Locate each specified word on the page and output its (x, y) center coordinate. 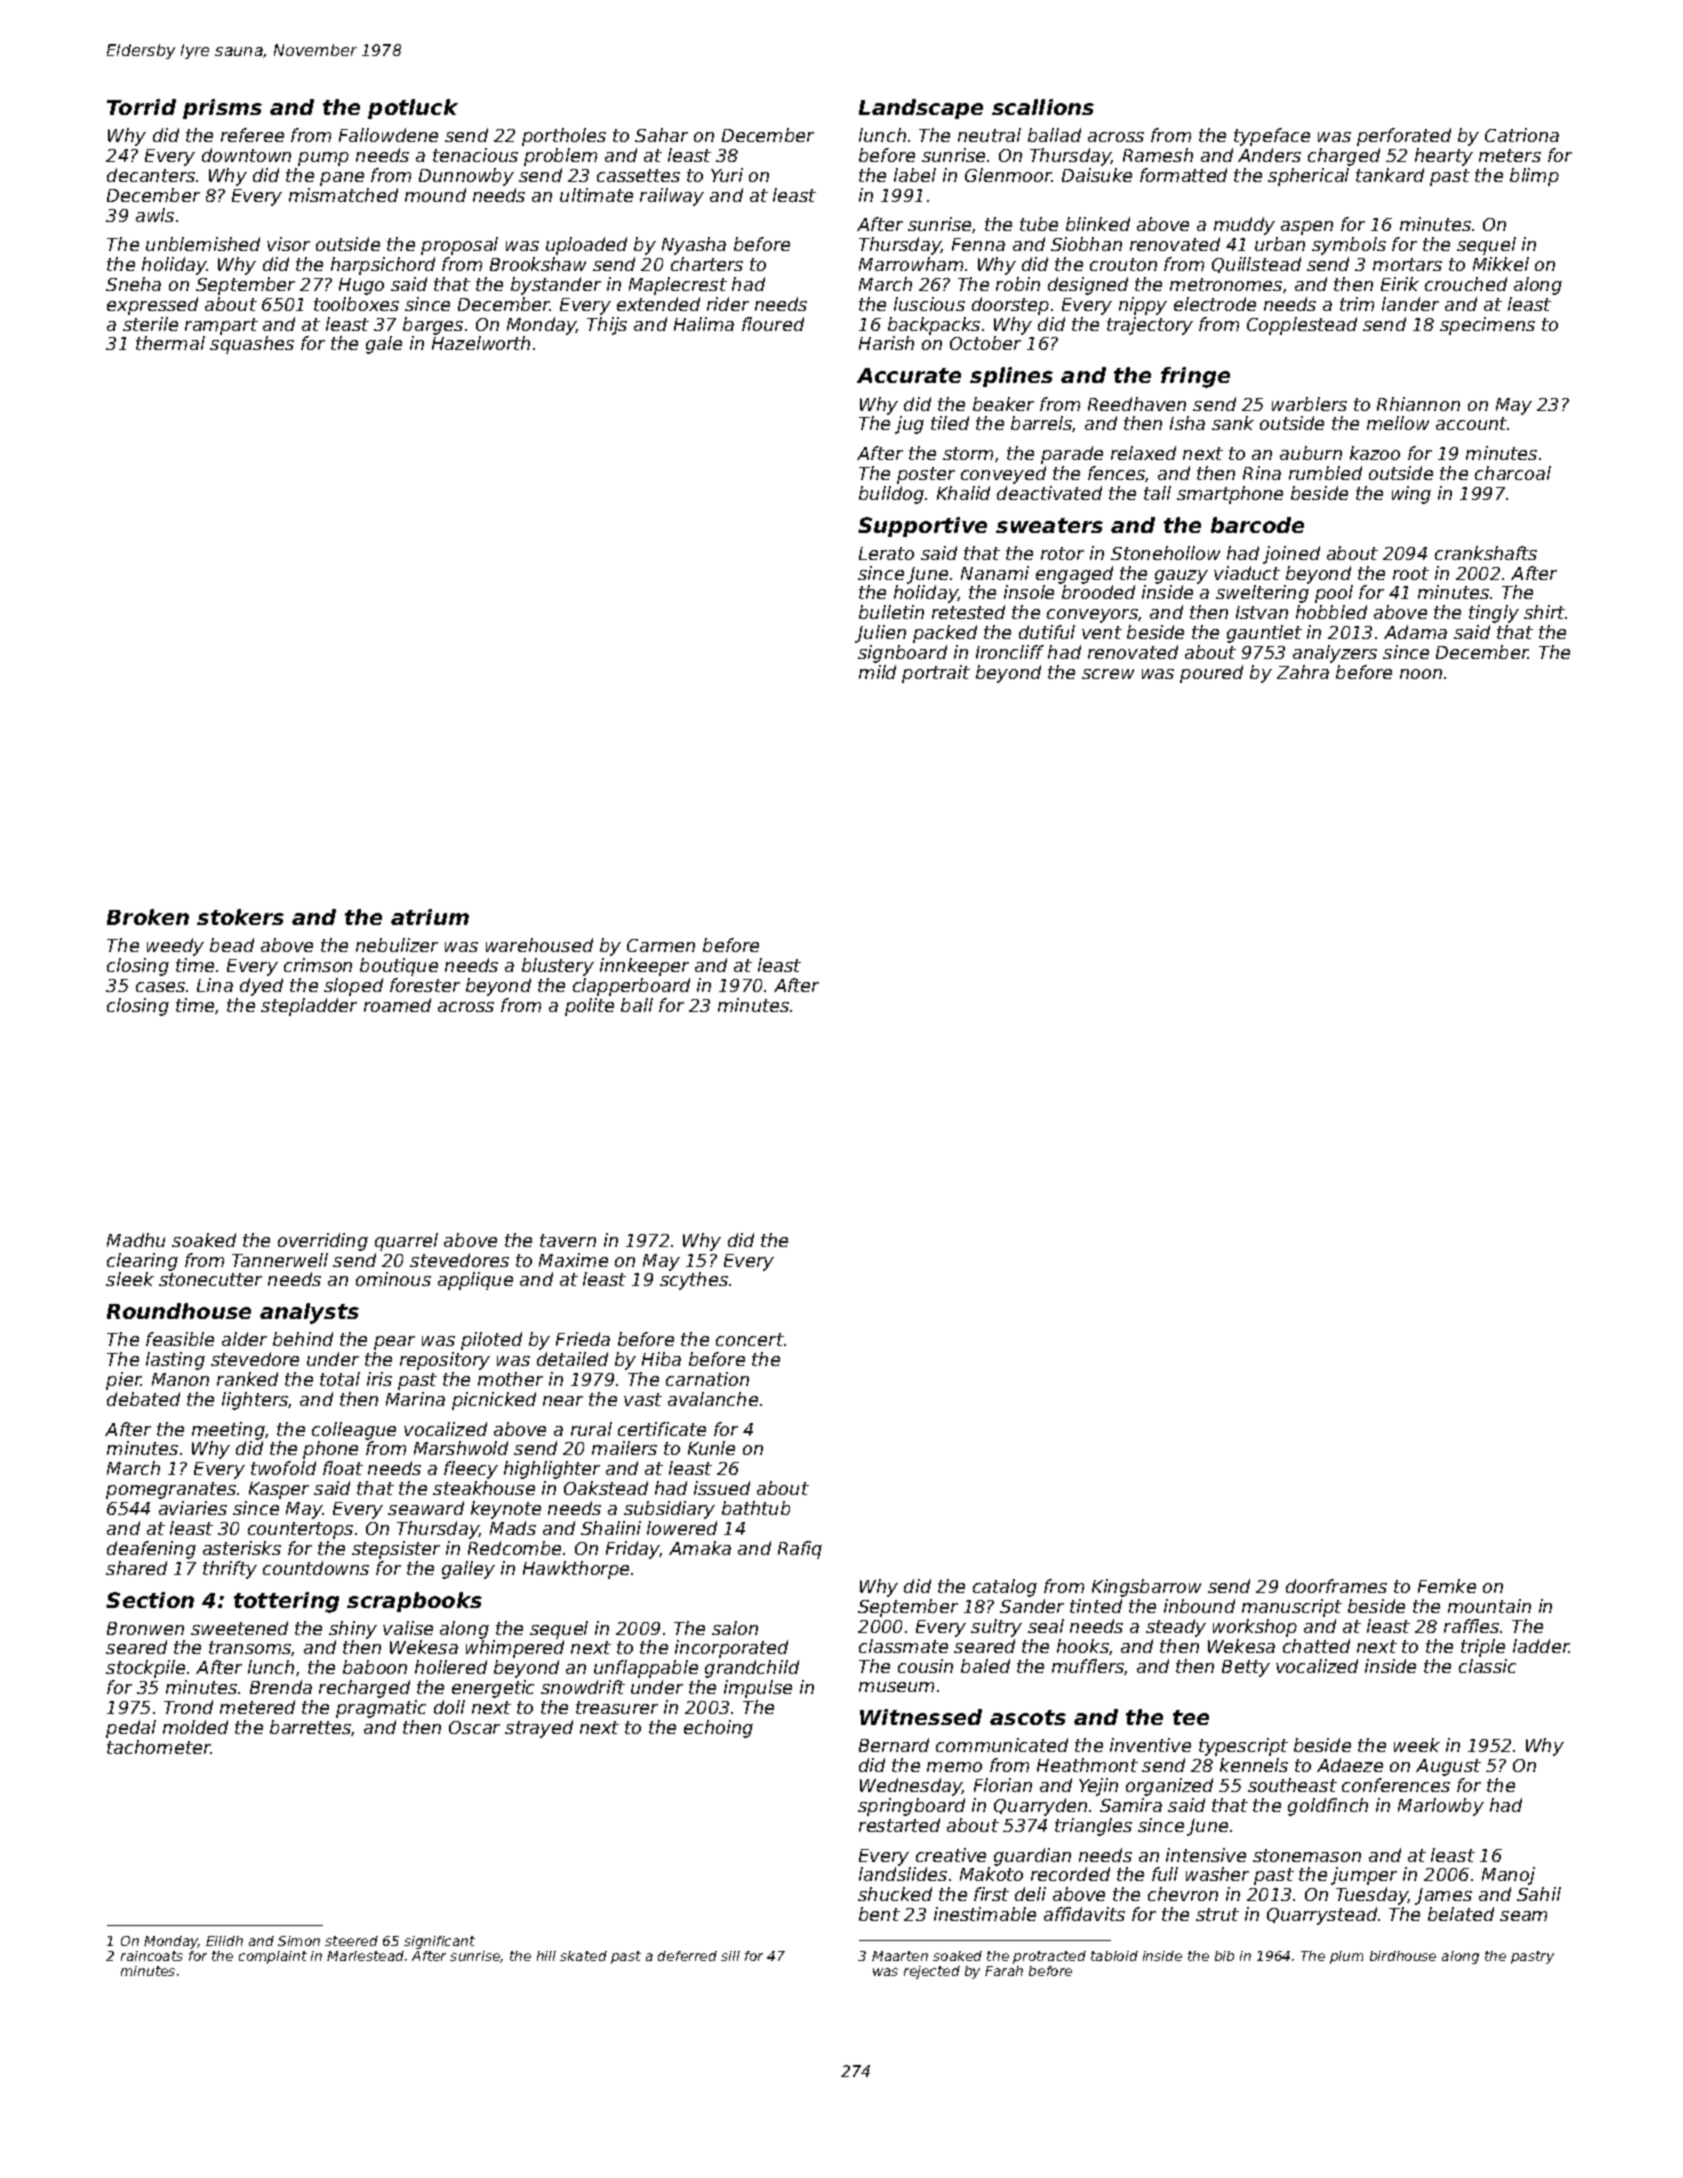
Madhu (136, 1240)
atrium (430, 917)
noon (1421, 674)
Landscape (921, 109)
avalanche (713, 1399)
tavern (568, 1240)
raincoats (152, 1956)
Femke (1447, 1586)
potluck (413, 109)
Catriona (1522, 135)
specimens (1487, 326)
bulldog (891, 495)
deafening (151, 1550)
